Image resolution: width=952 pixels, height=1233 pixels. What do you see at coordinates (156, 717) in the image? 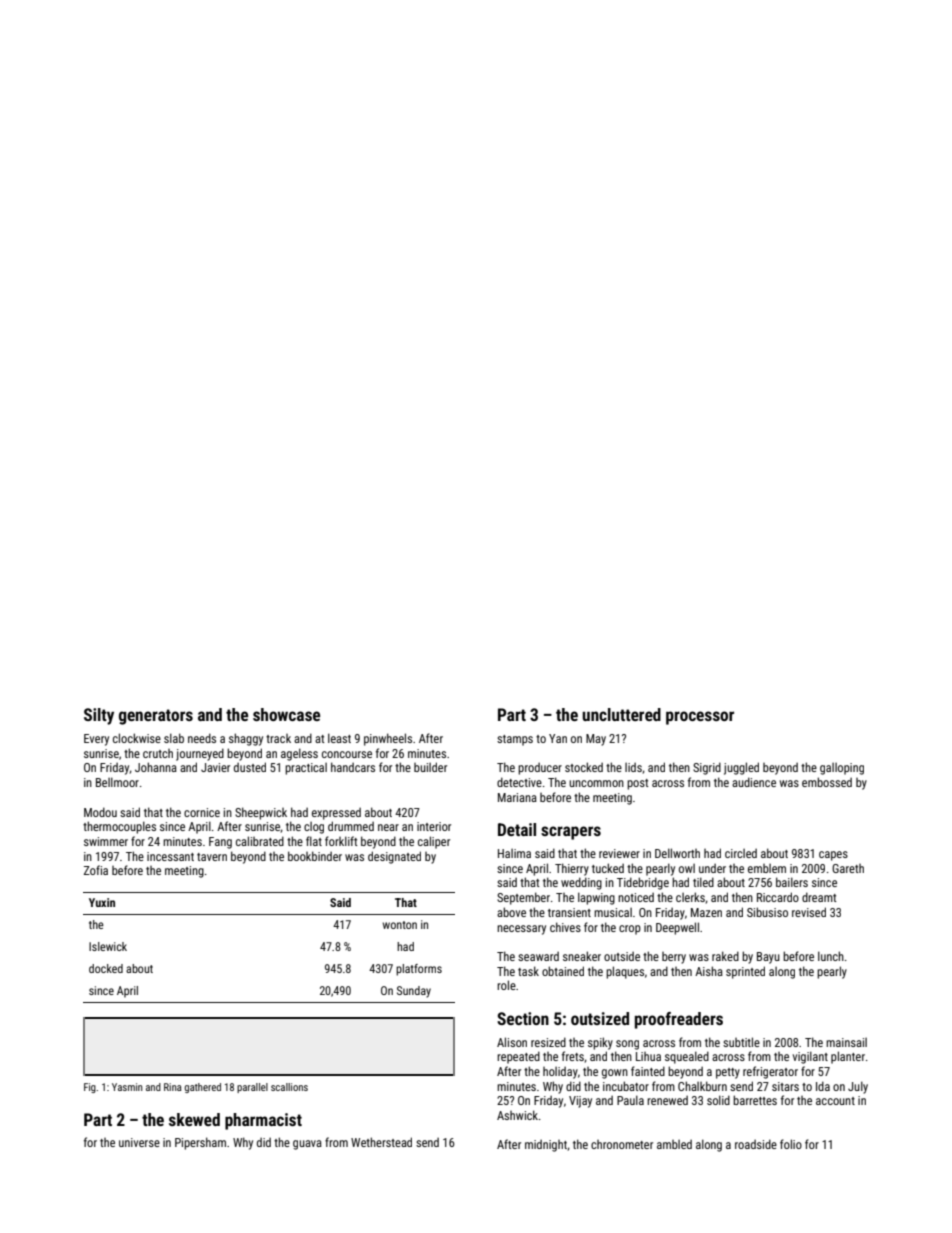
I see `generators` at bounding box center [156, 717].
